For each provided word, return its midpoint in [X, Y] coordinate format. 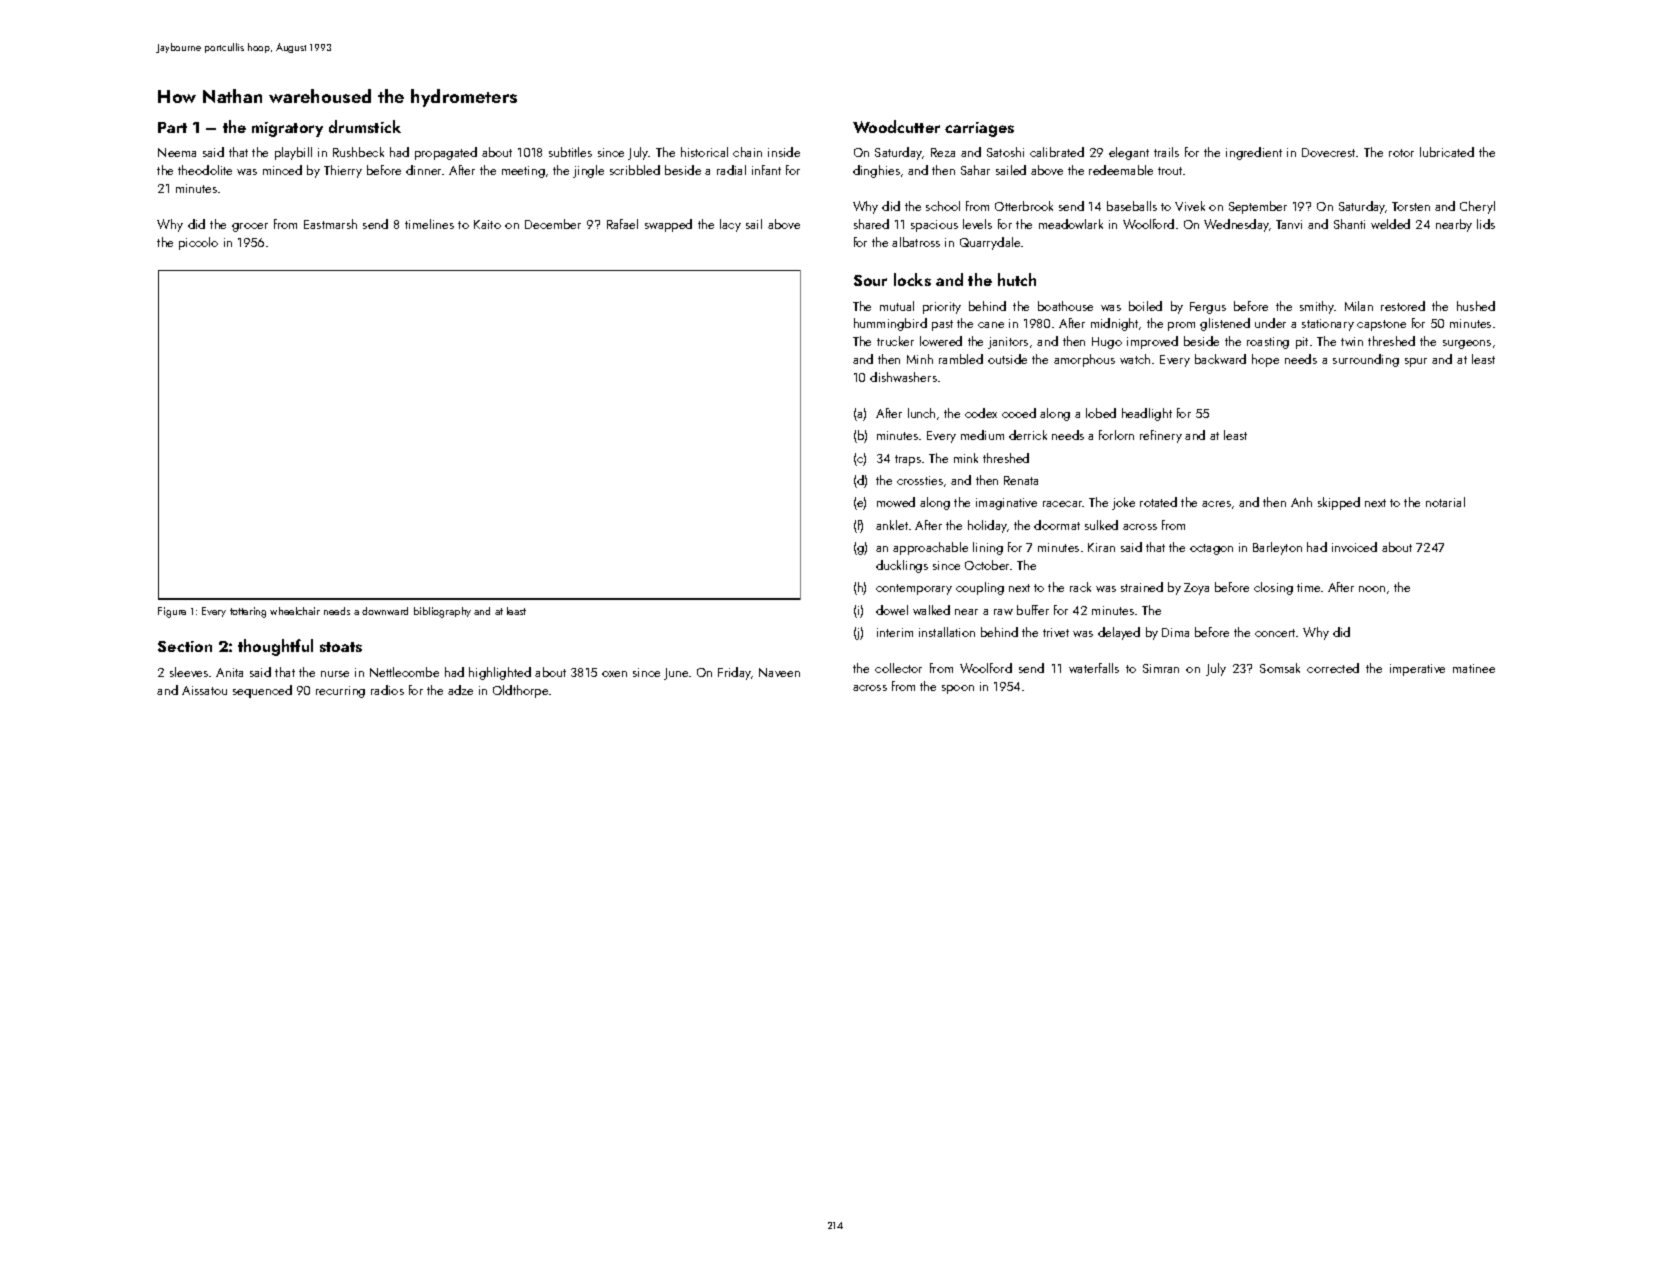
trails [1166, 152]
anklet [892, 525]
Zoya [1196, 589]
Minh [920, 359]
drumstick [365, 126]
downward [385, 611]
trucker [895, 341]
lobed [1101, 413]
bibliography [442, 612]
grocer [250, 227]
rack [1080, 587]
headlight [1147, 414]
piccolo [198, 243]
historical [704, 152]
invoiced [1354, 547]
